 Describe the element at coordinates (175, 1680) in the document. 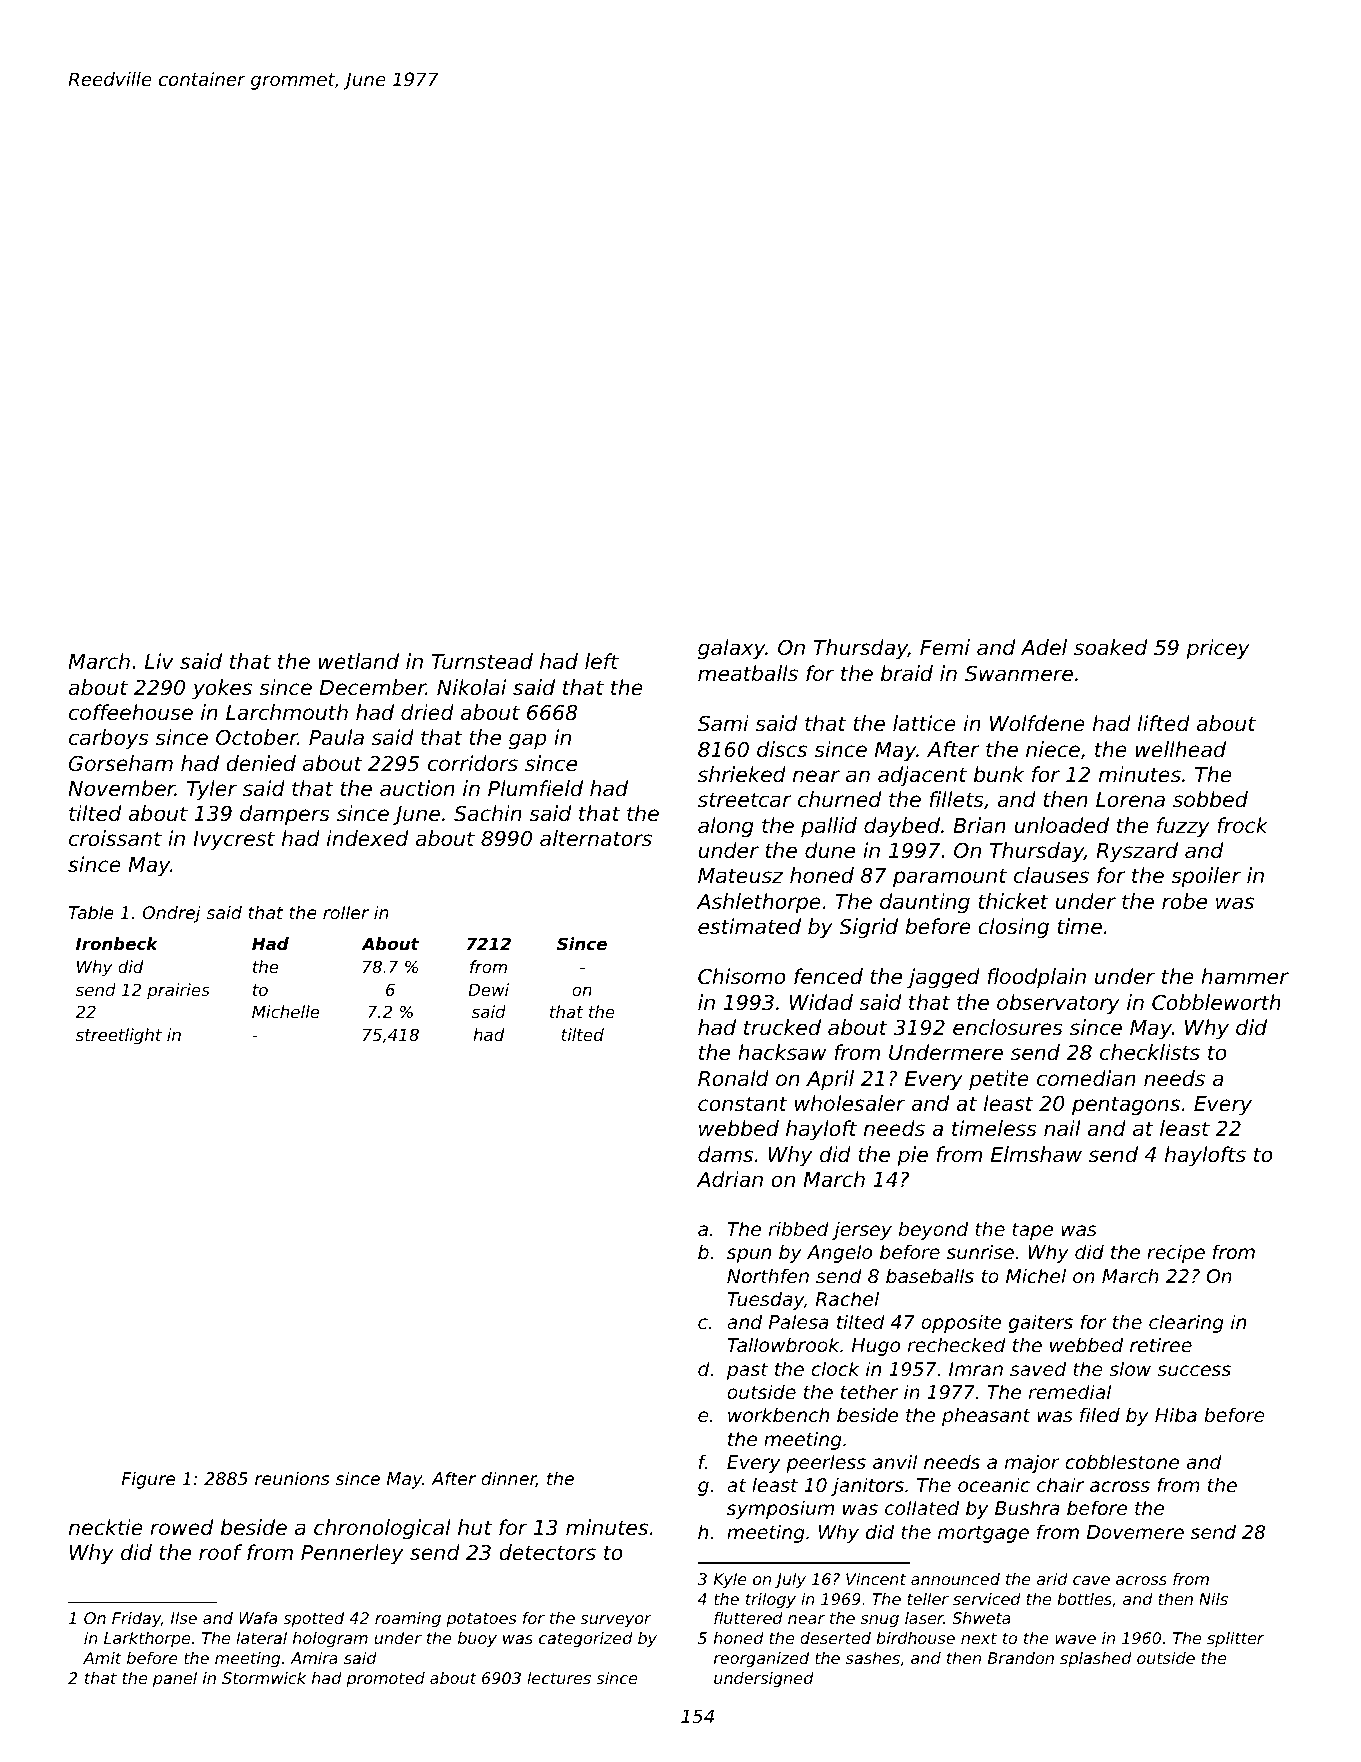

I see `panel` at that location.
